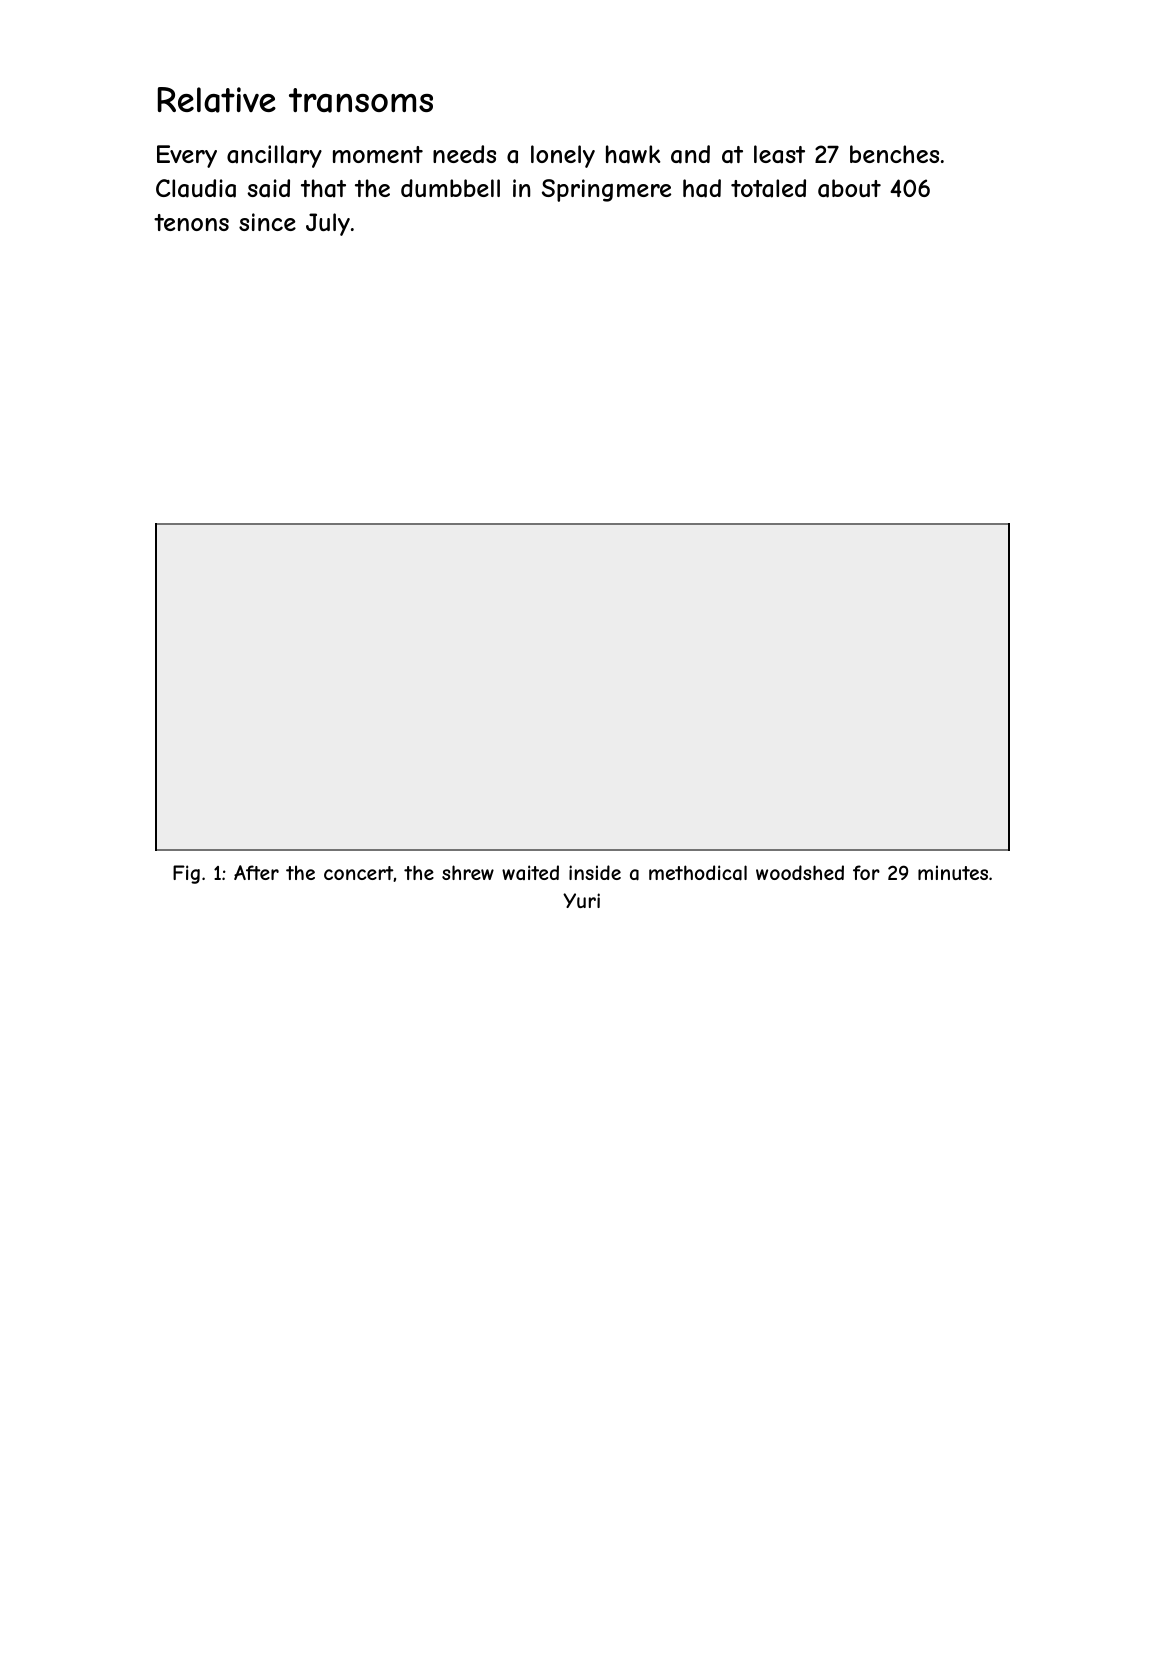 The height and width of the screenshot is (1654, 1165). Describe the element at coordinates (633, 154) in the screenshot. I see `hawk` at that location.
